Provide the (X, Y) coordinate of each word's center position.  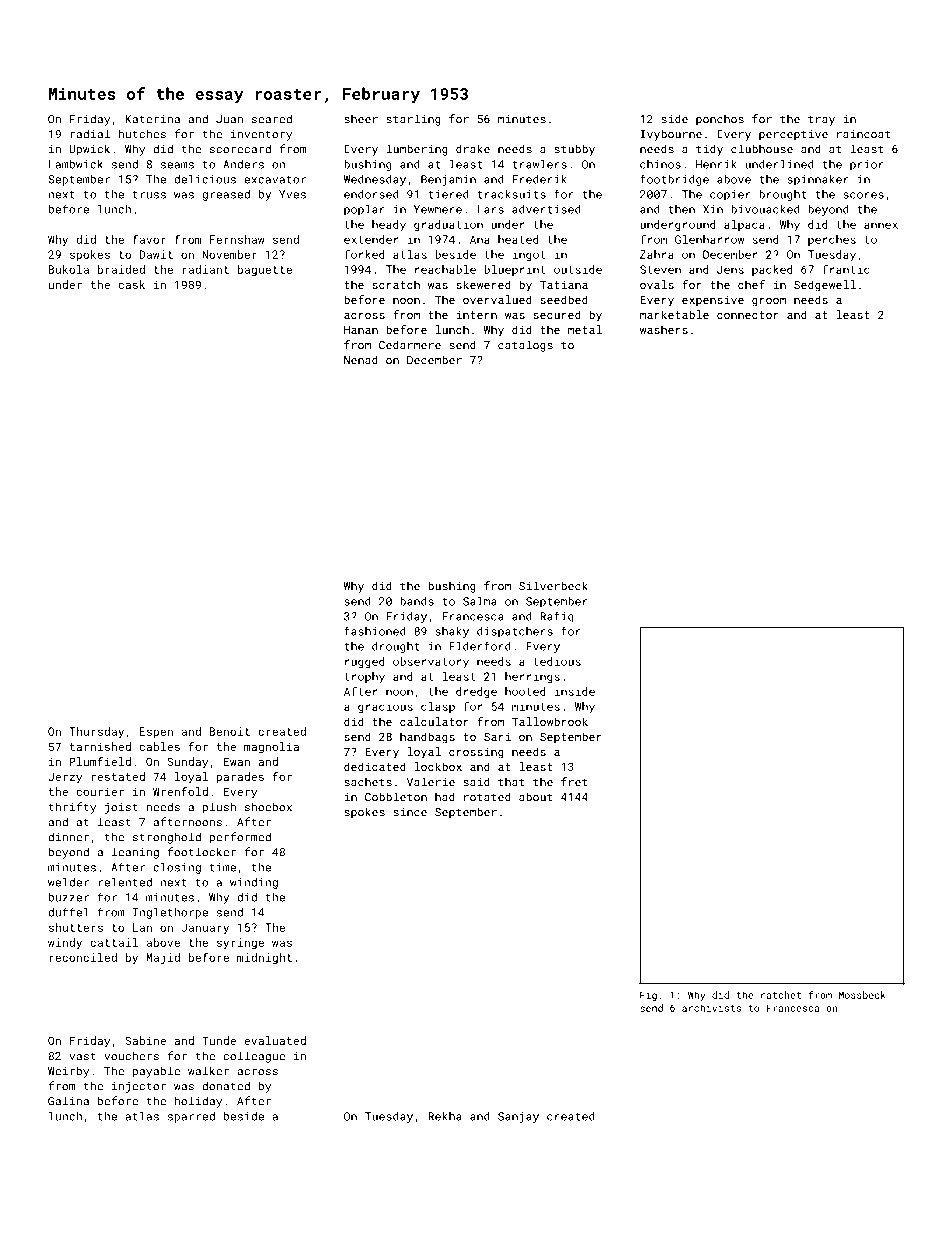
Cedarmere (410, 345)
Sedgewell (825, 286)
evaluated (275, 1040)
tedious (557, 661)
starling (413, 120)
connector (748, 315)
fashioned (375, 631)
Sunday (187, 763)
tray (821, 120)
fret (574, 782)
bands (417, 601)
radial (90, 134)
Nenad (361, 360)
